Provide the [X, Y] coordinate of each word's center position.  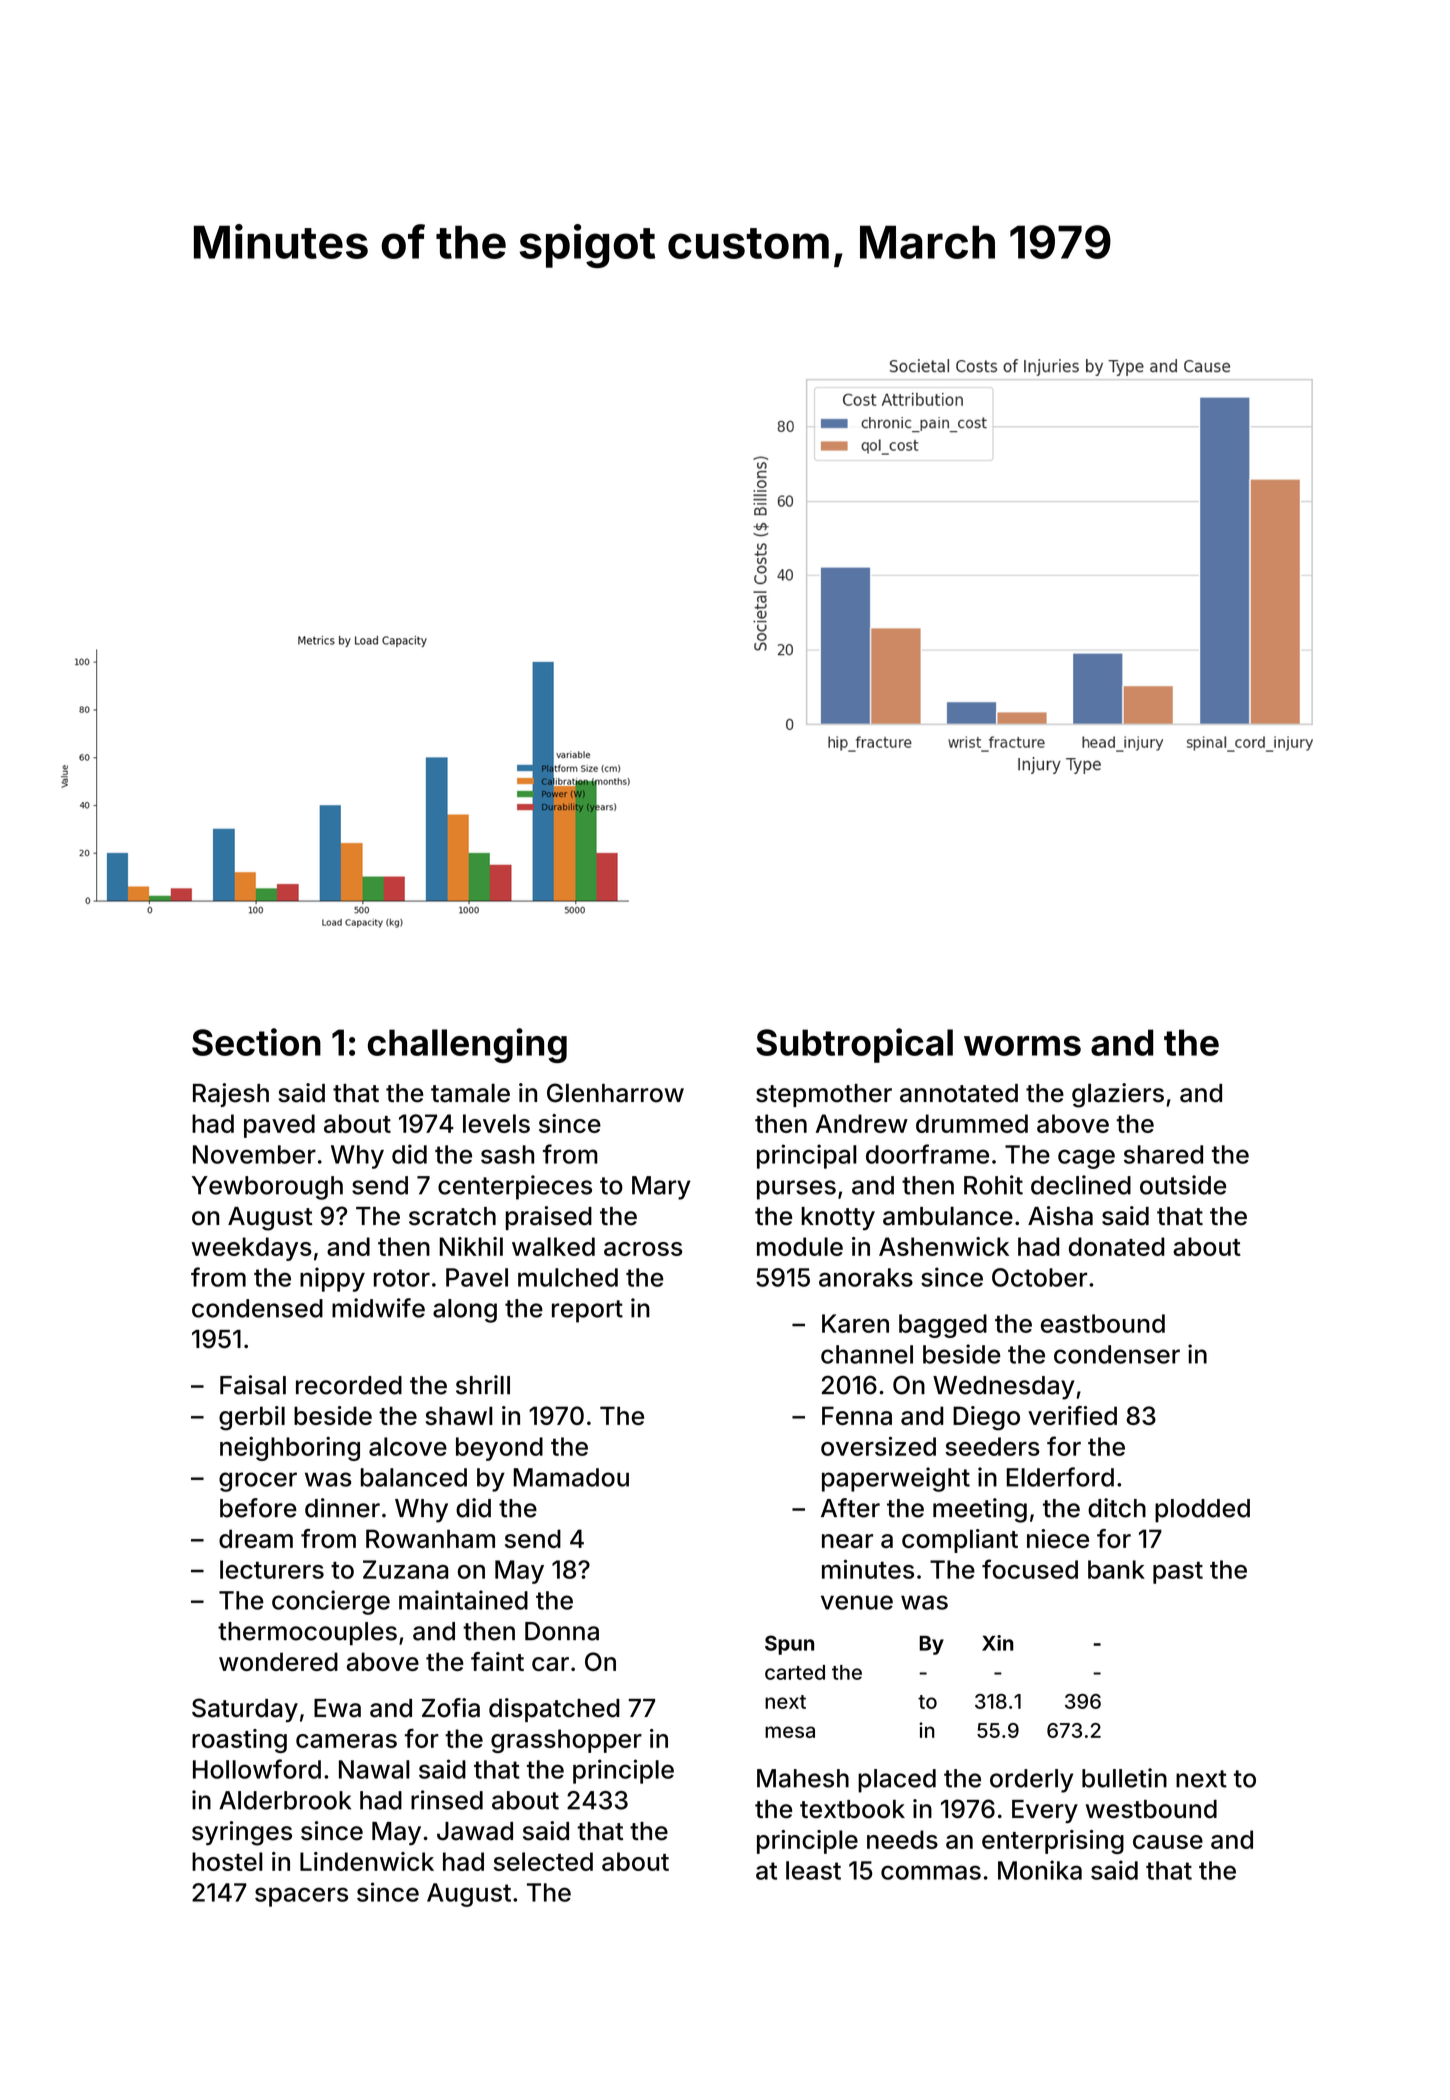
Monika [1040, 1870]
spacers [301, 1897]
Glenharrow [615, 1093]
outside [1183, 1185]
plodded [1202, 1511]
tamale [470, 1093]
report [587, 1311]
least [813, 1870]
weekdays [251, 1249]
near [847, 1541]
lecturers [272, 1569]
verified [1072, 1415]
